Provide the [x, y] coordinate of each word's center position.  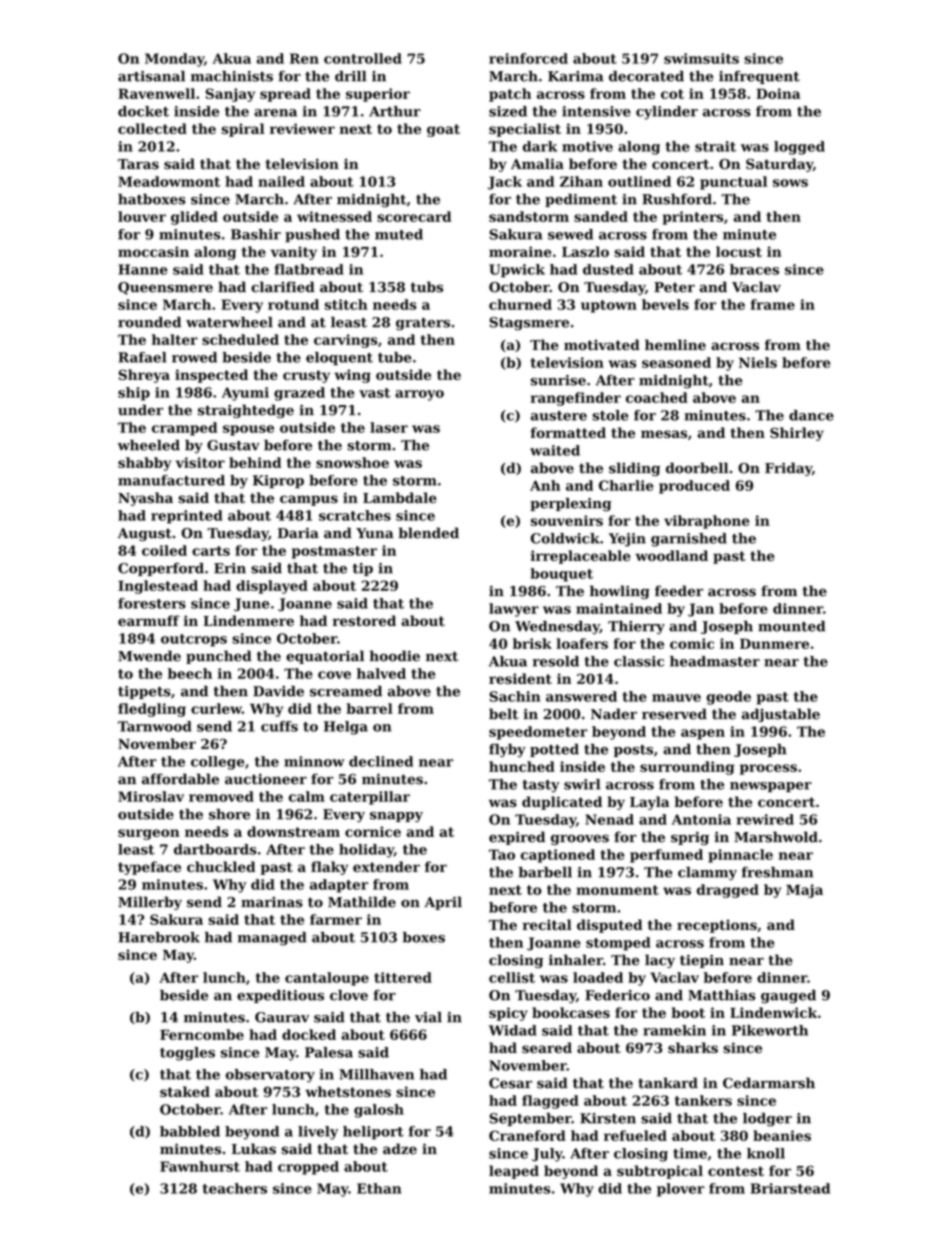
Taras [138, 164]
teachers [235, 1188]
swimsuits [701, 58]
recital [547, 924]
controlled [363, 58]
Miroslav [151, 796]
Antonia [701, 819]
